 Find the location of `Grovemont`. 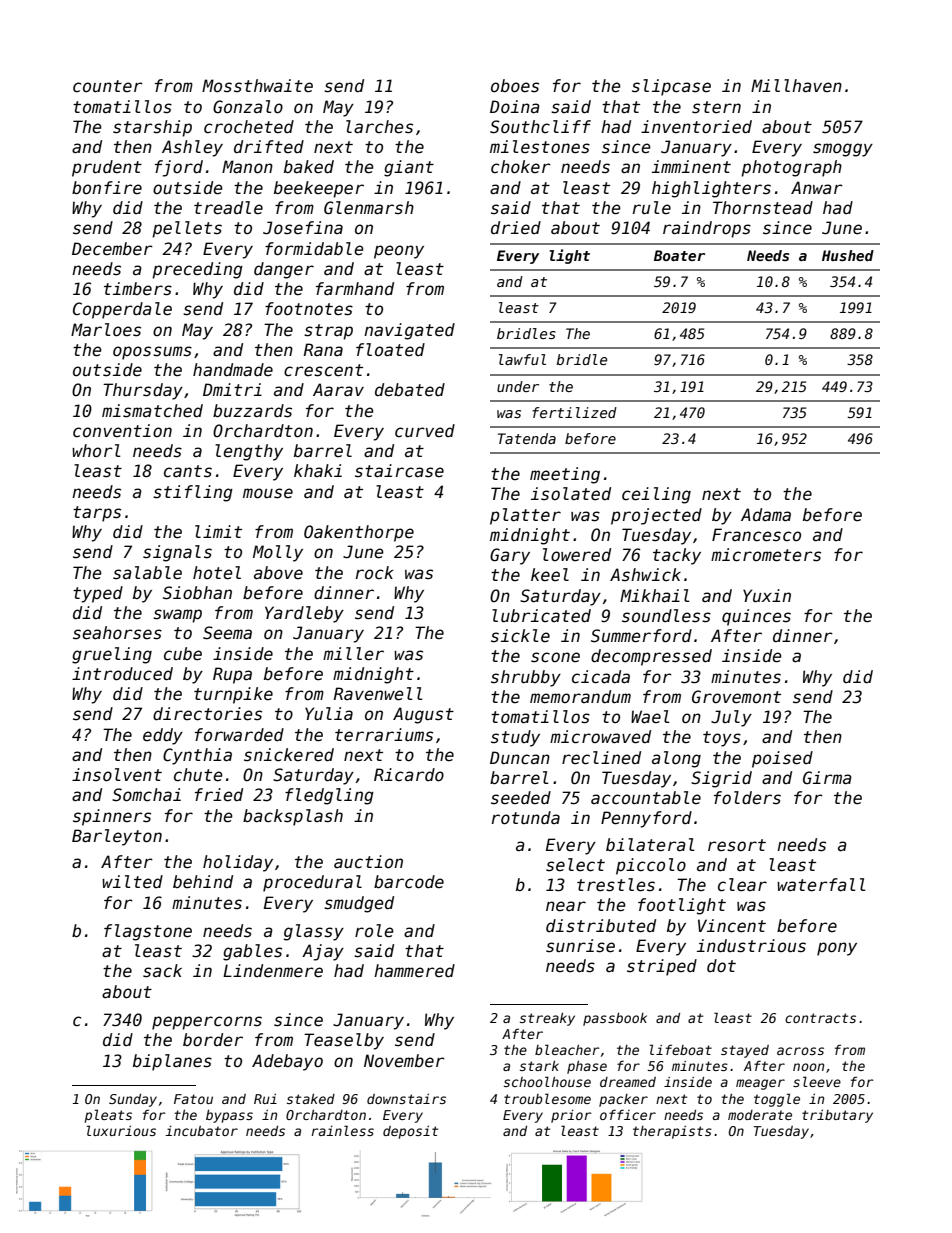

Grovemont is located at coordinates (736, 697).
